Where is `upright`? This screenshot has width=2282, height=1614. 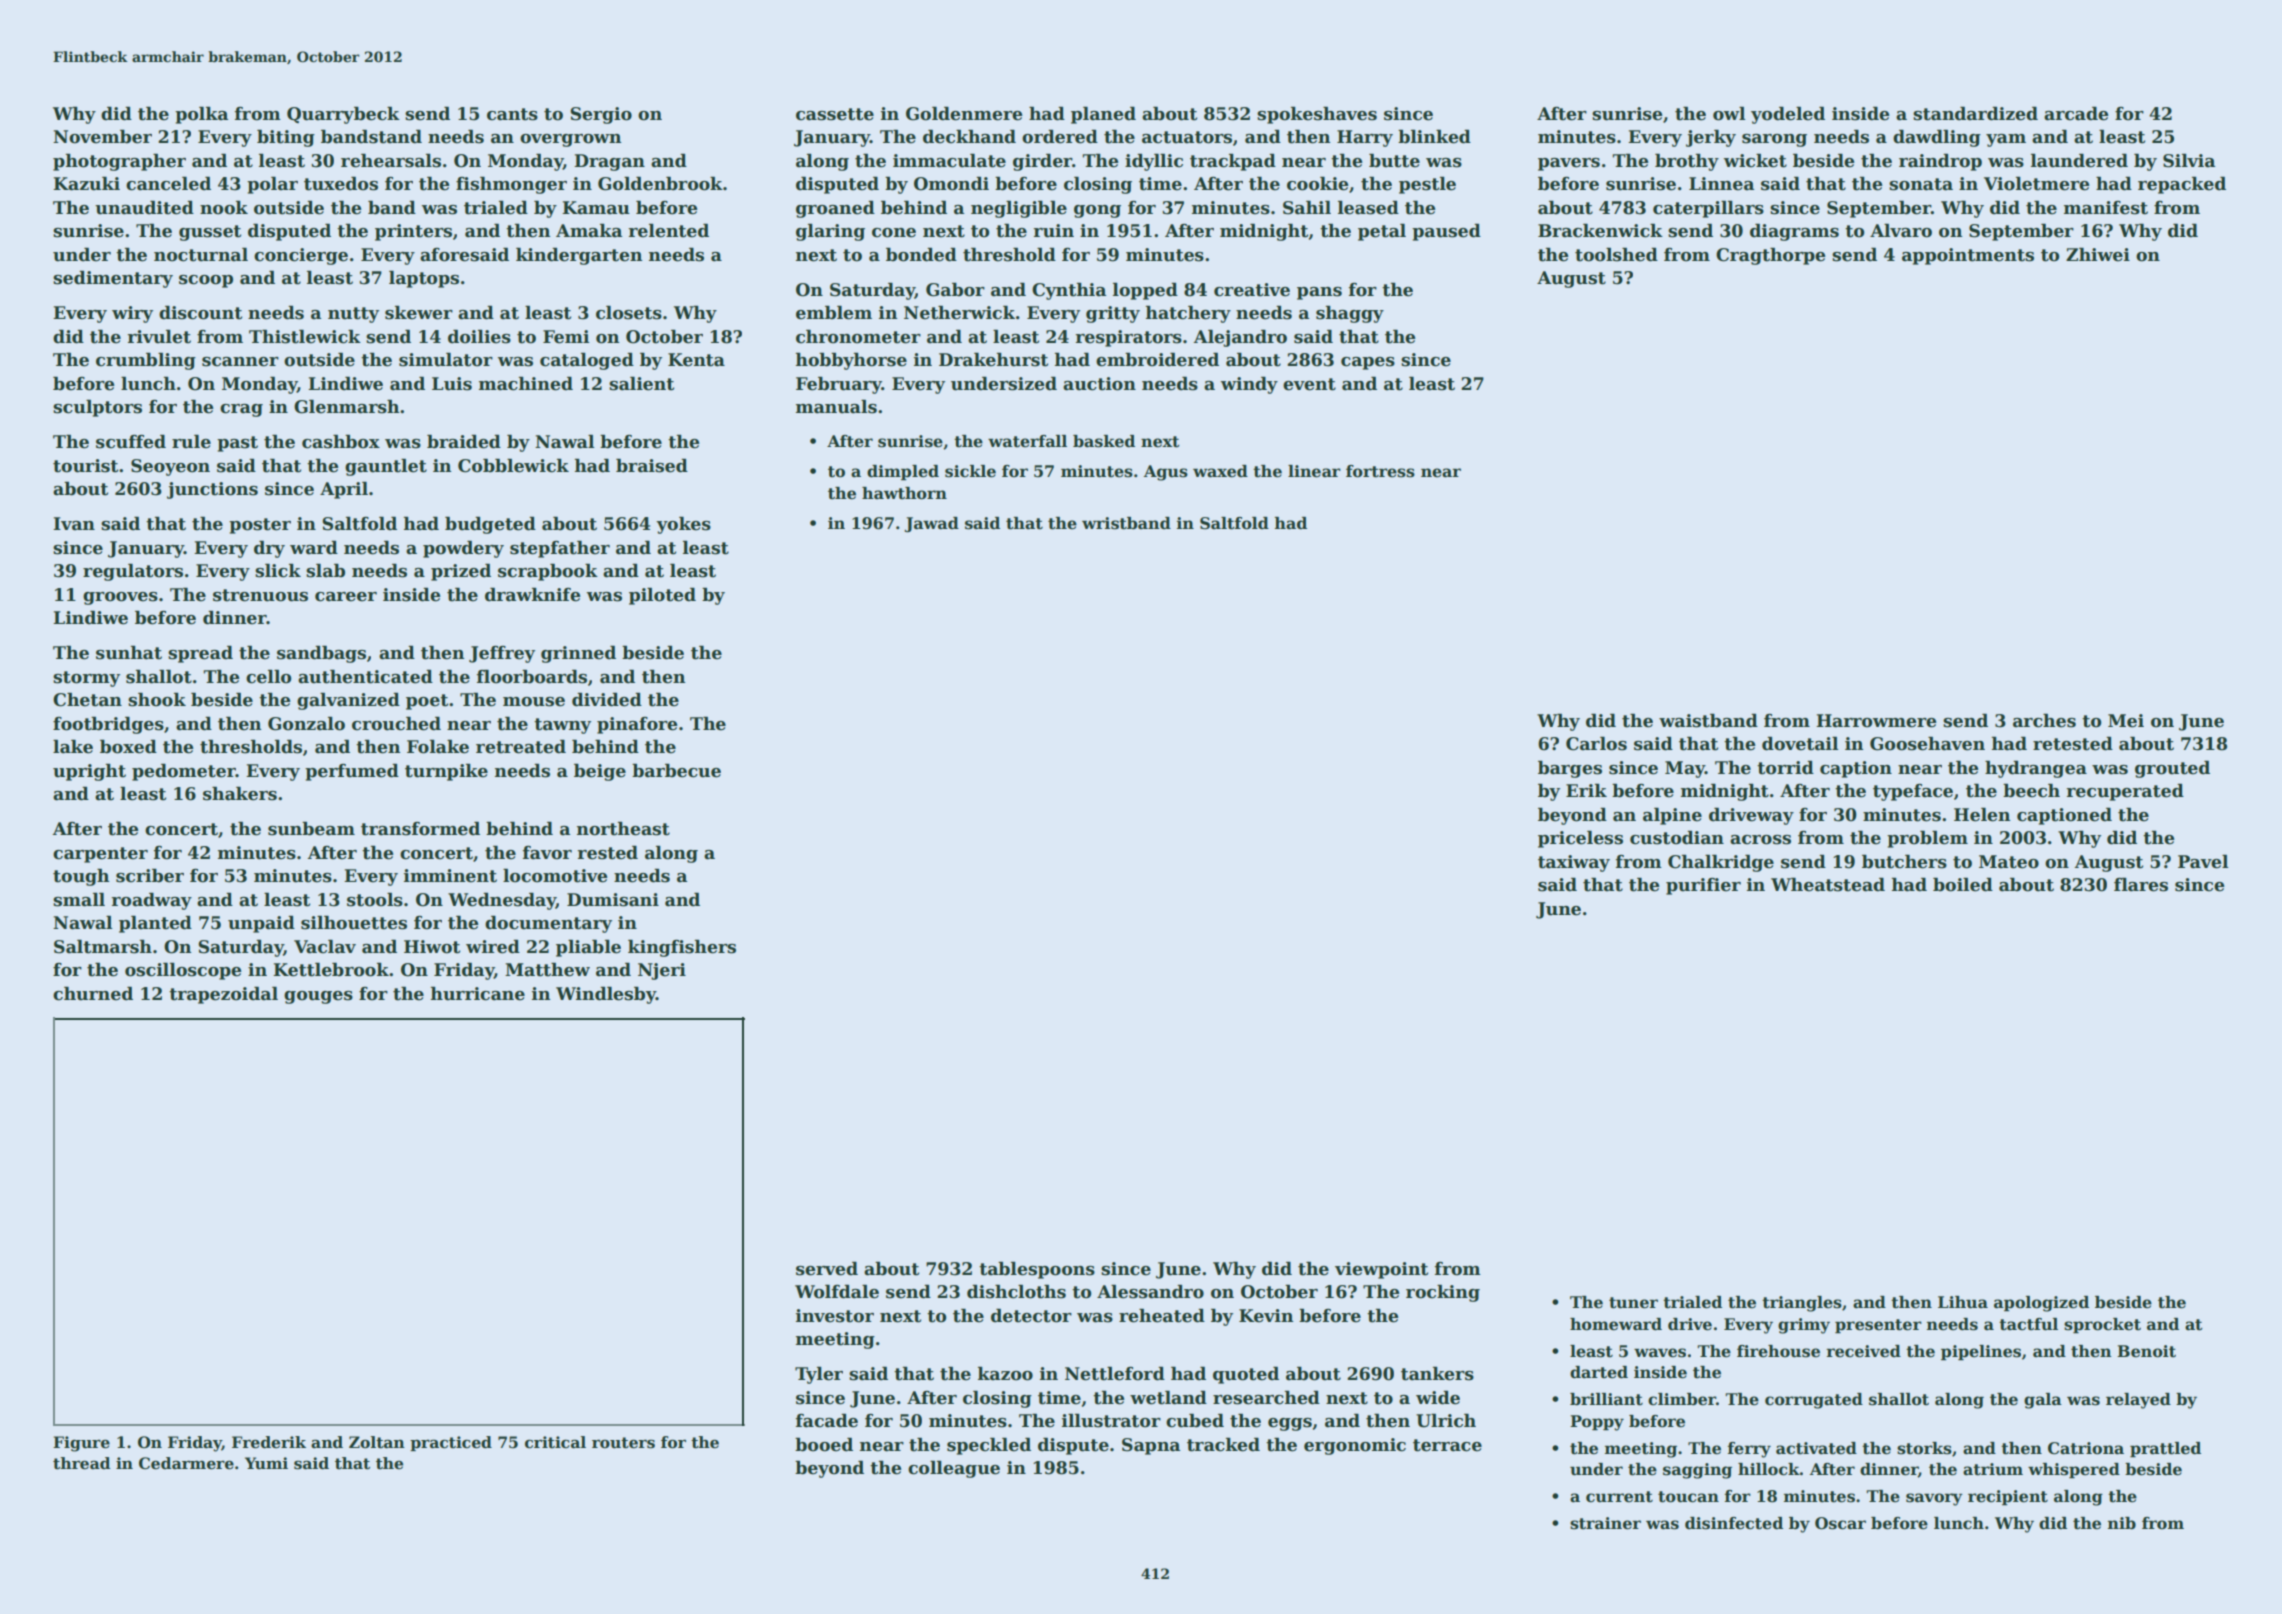
upright is located at coordinates (89, 772).
